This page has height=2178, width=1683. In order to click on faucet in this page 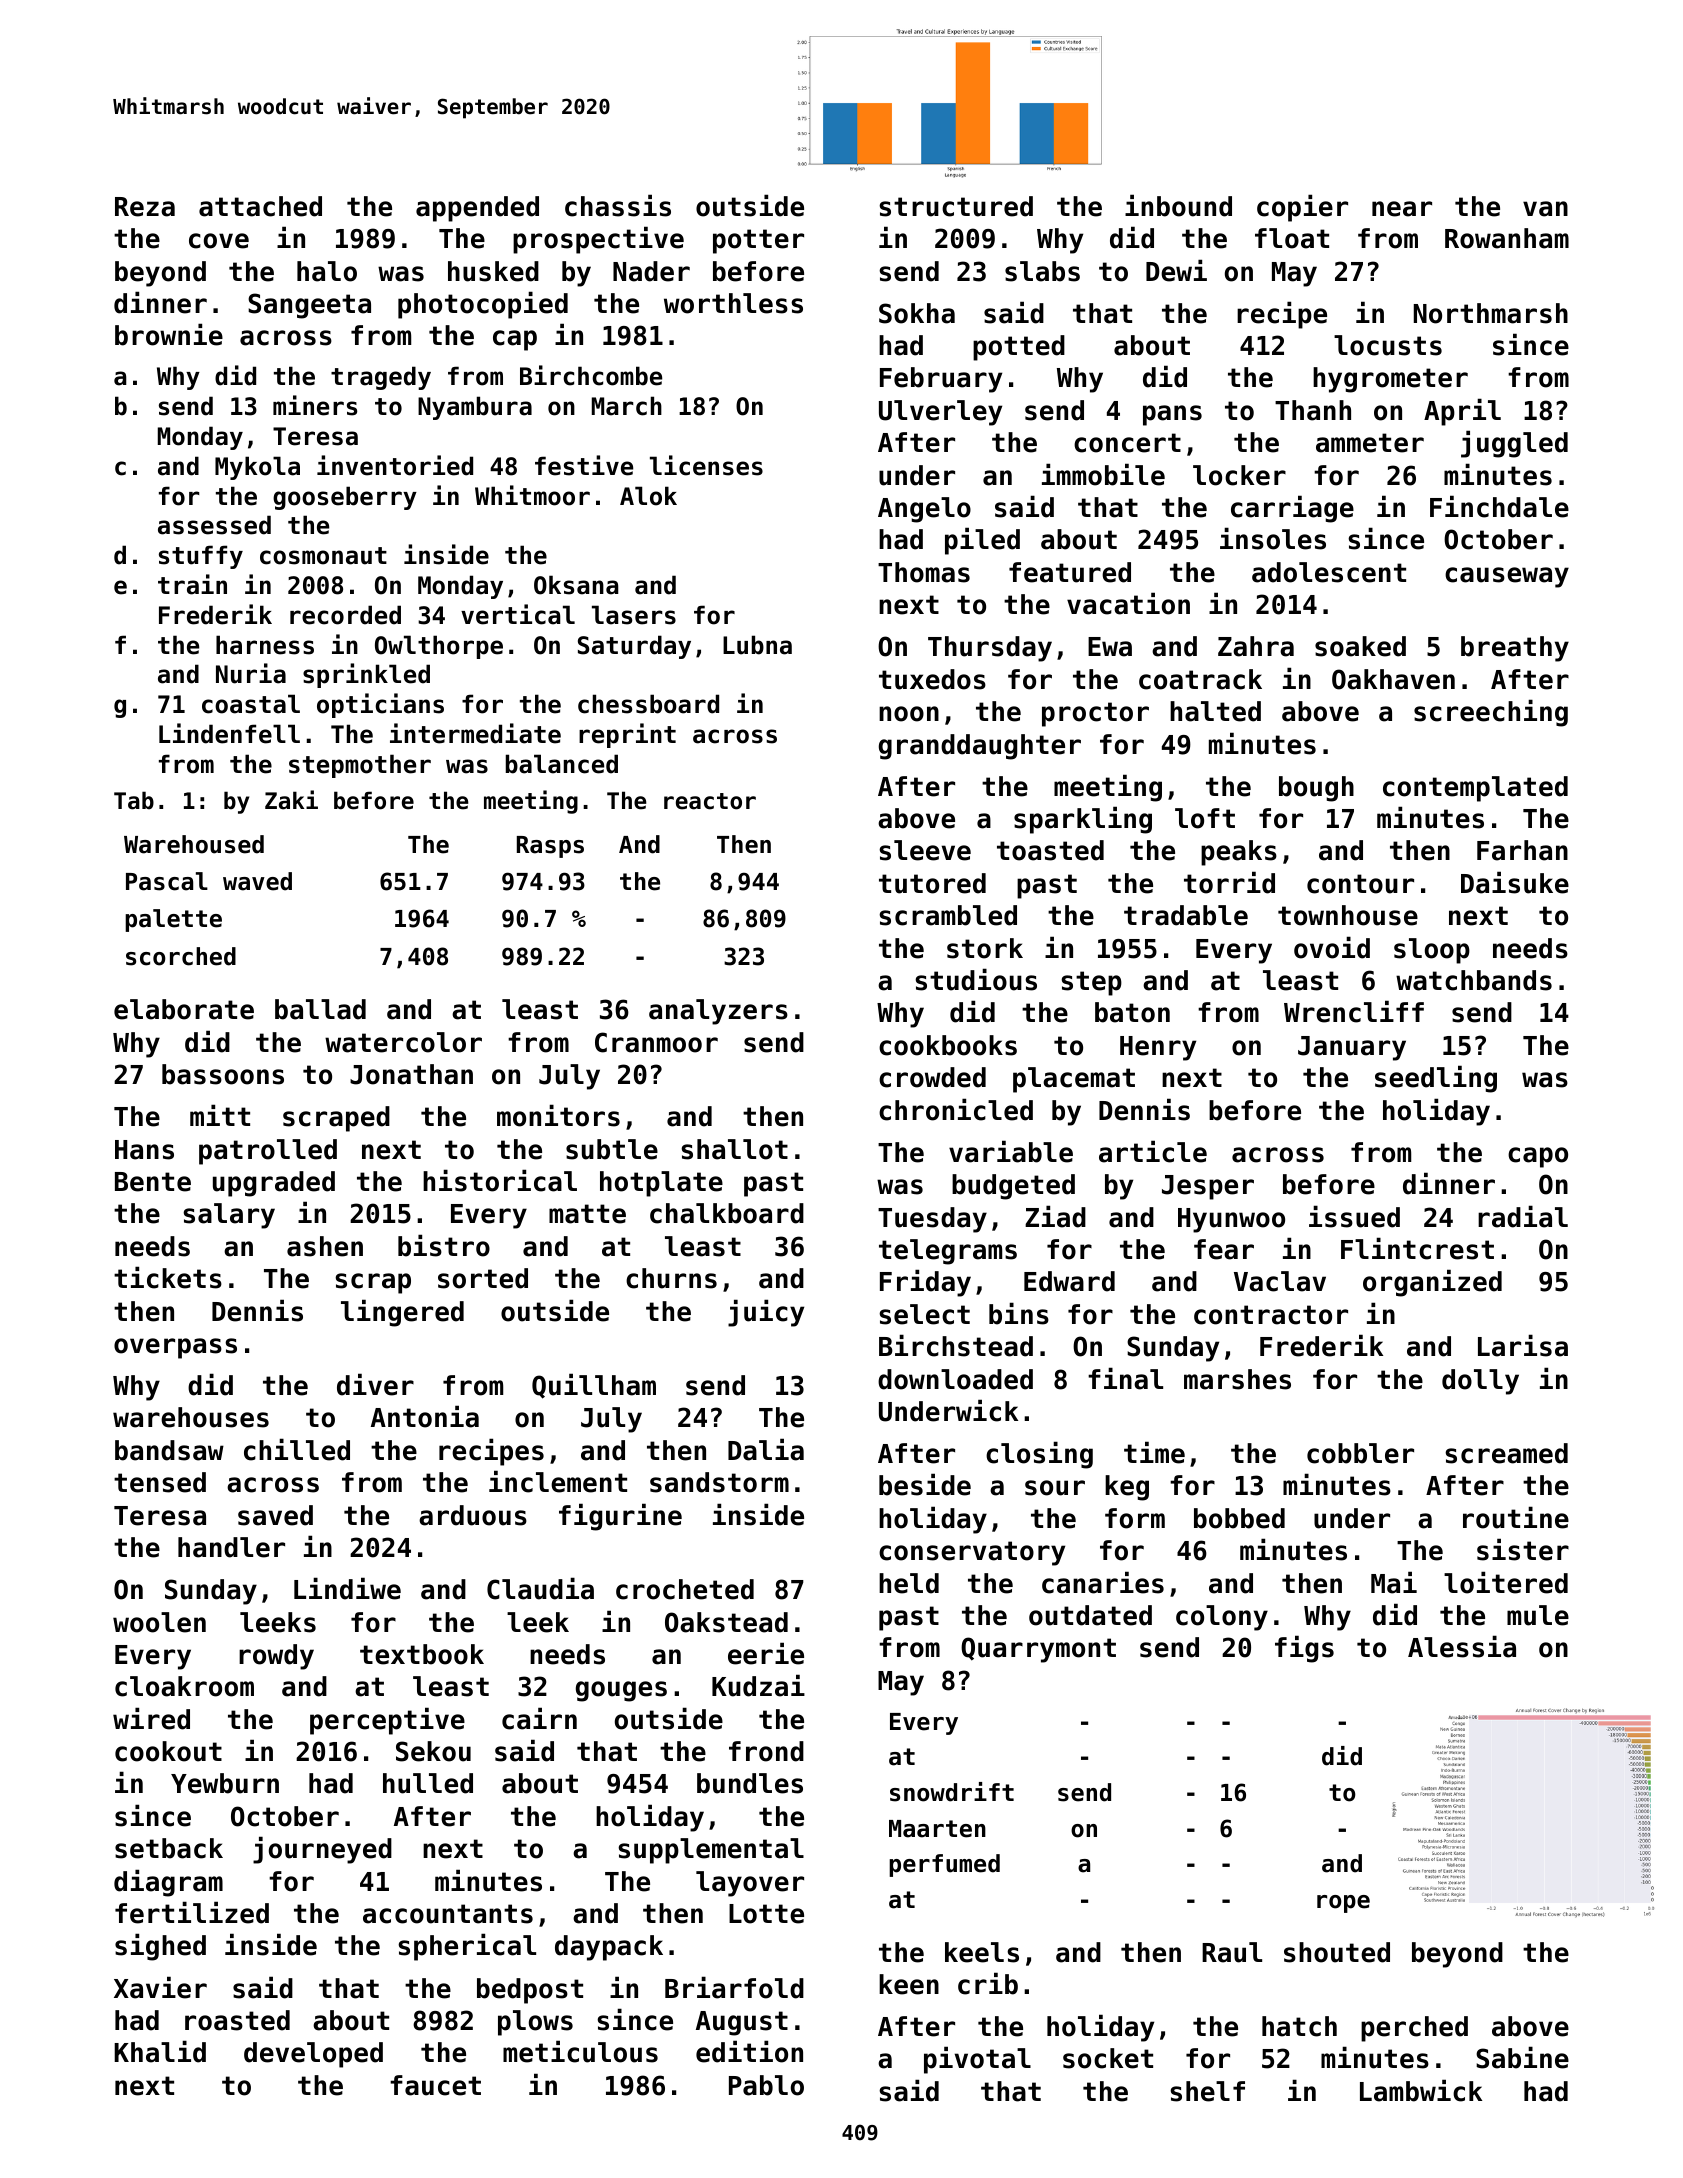, I will do `click(435, 2085)`.
